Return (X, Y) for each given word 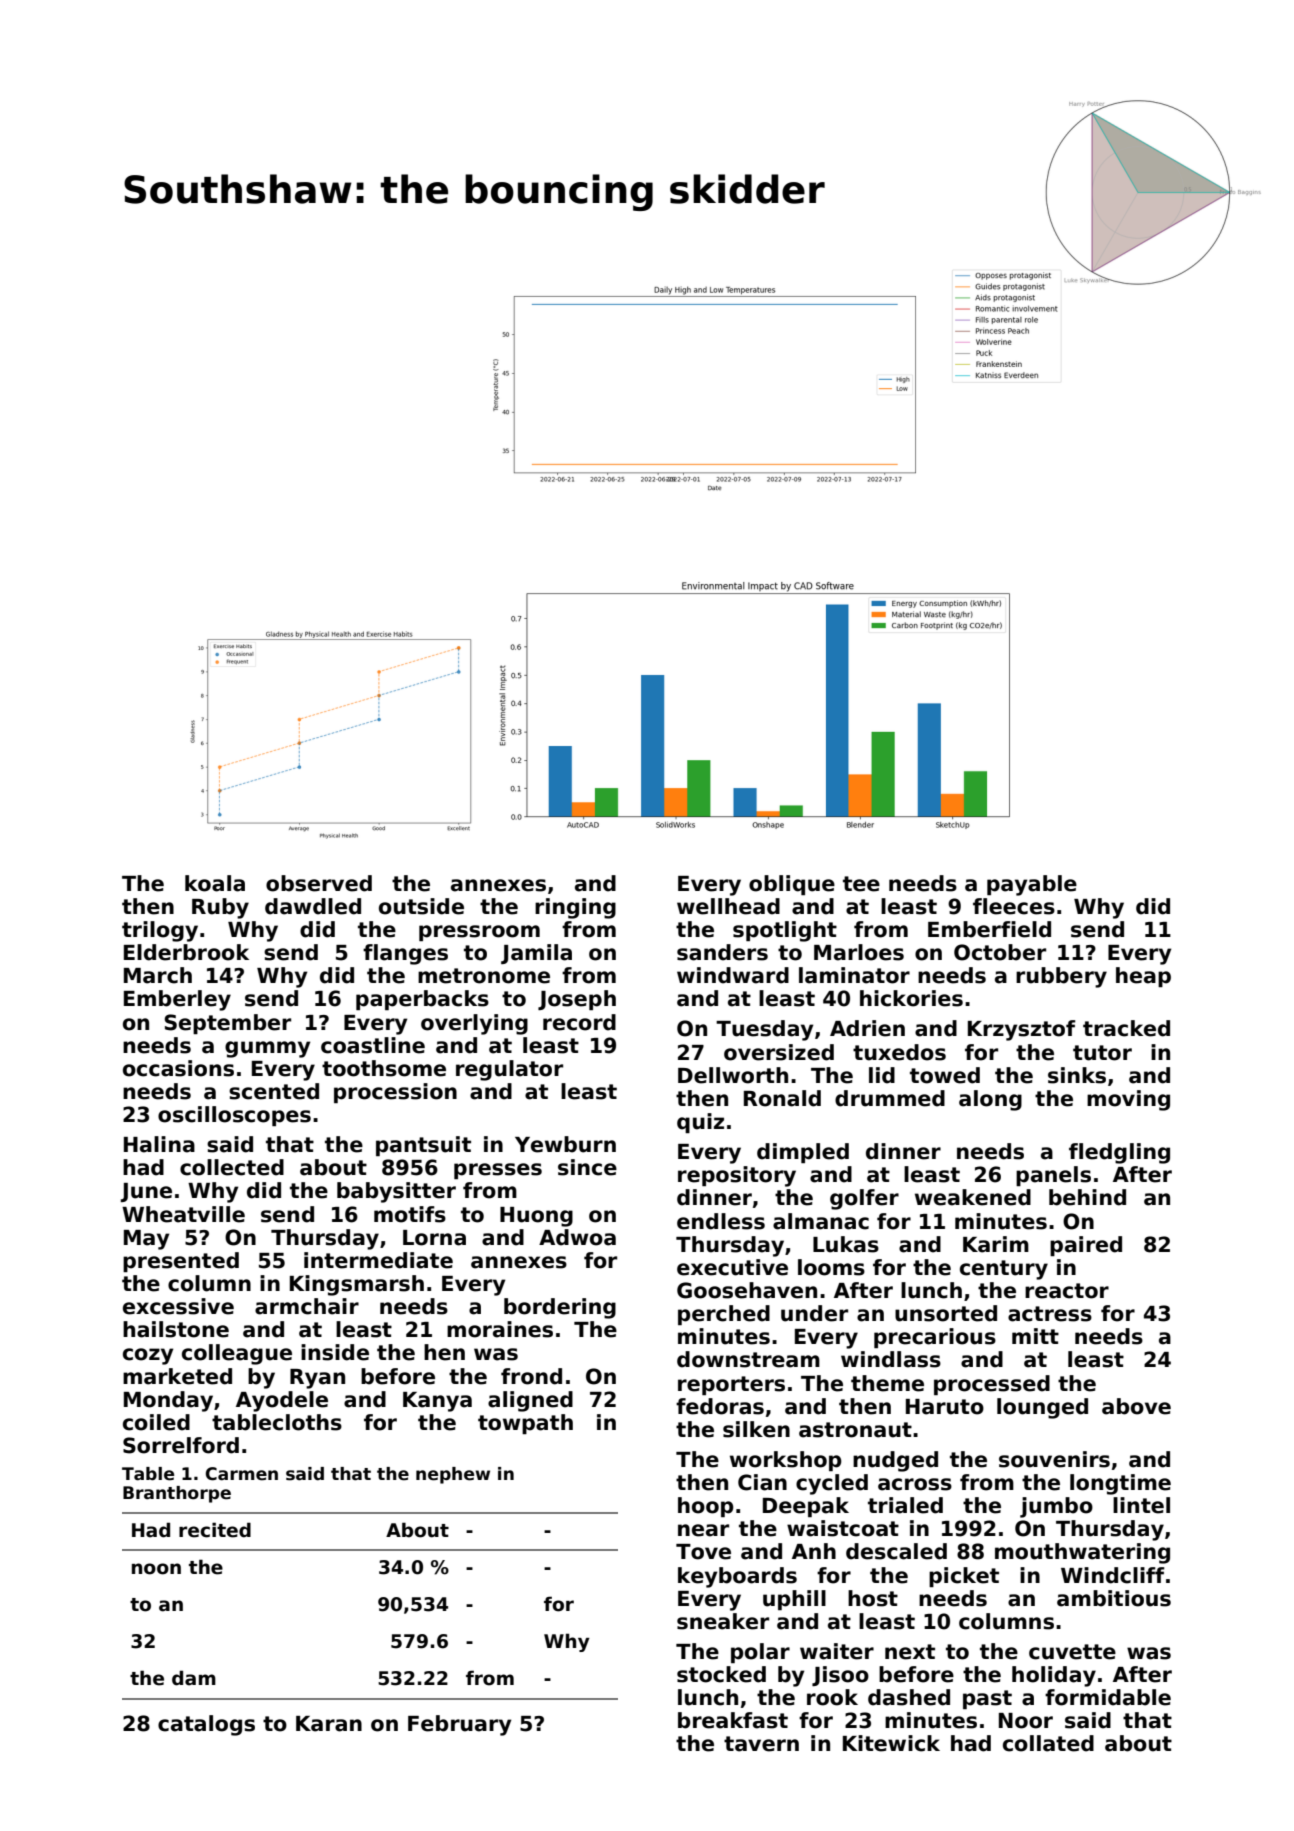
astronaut (855, 1430)
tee (861, 884)
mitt (1035, 1336)
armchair (307, 1306)
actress (1050, 1314)
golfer (864, 1199)
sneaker (723, 1621)
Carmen (242, 1474)
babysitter (396, 1192)
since (587, 1167)
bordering (560, 1308)
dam (194, 1678)
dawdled (313, 906)
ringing (575, 908)
